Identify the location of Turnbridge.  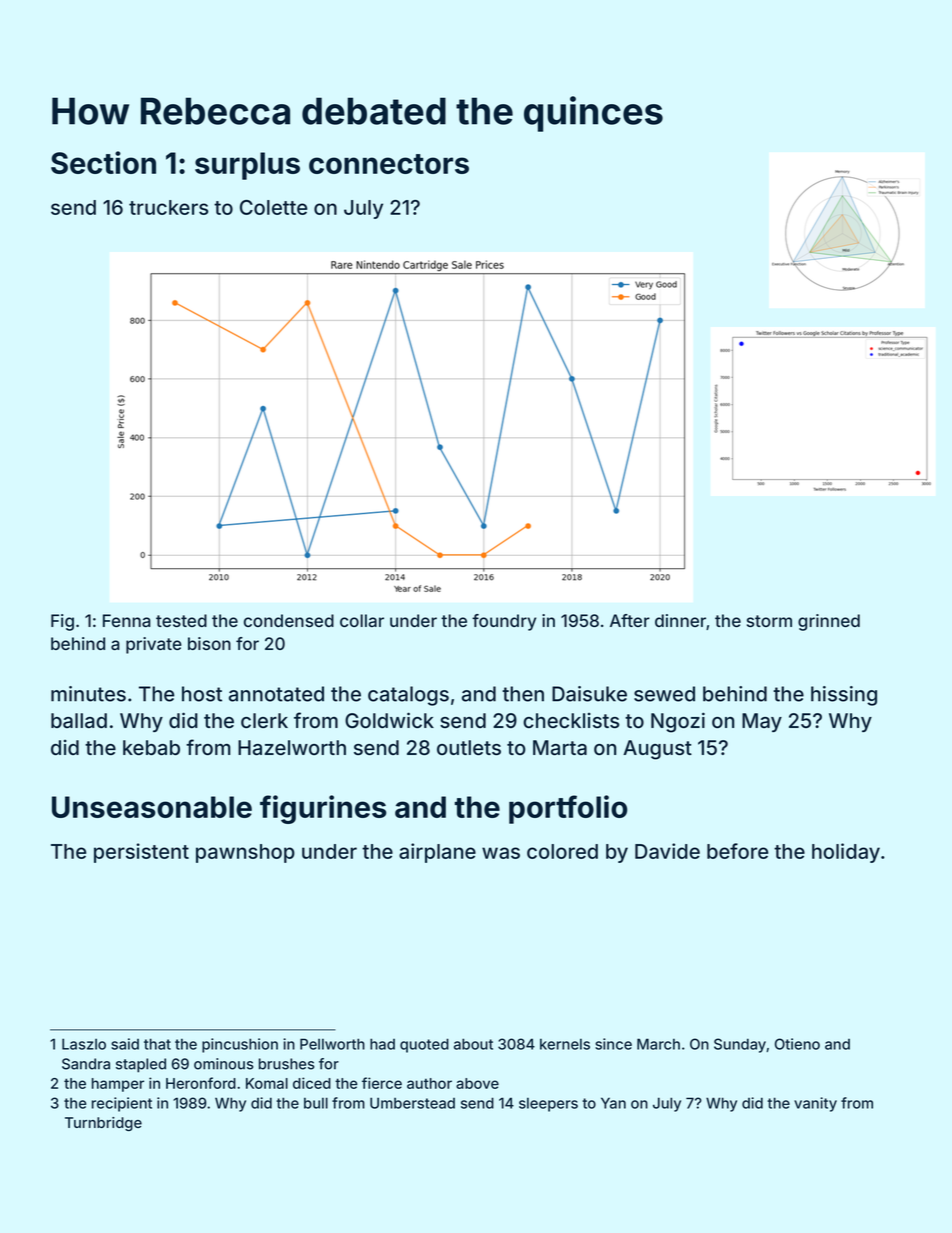
(103, 1124).
